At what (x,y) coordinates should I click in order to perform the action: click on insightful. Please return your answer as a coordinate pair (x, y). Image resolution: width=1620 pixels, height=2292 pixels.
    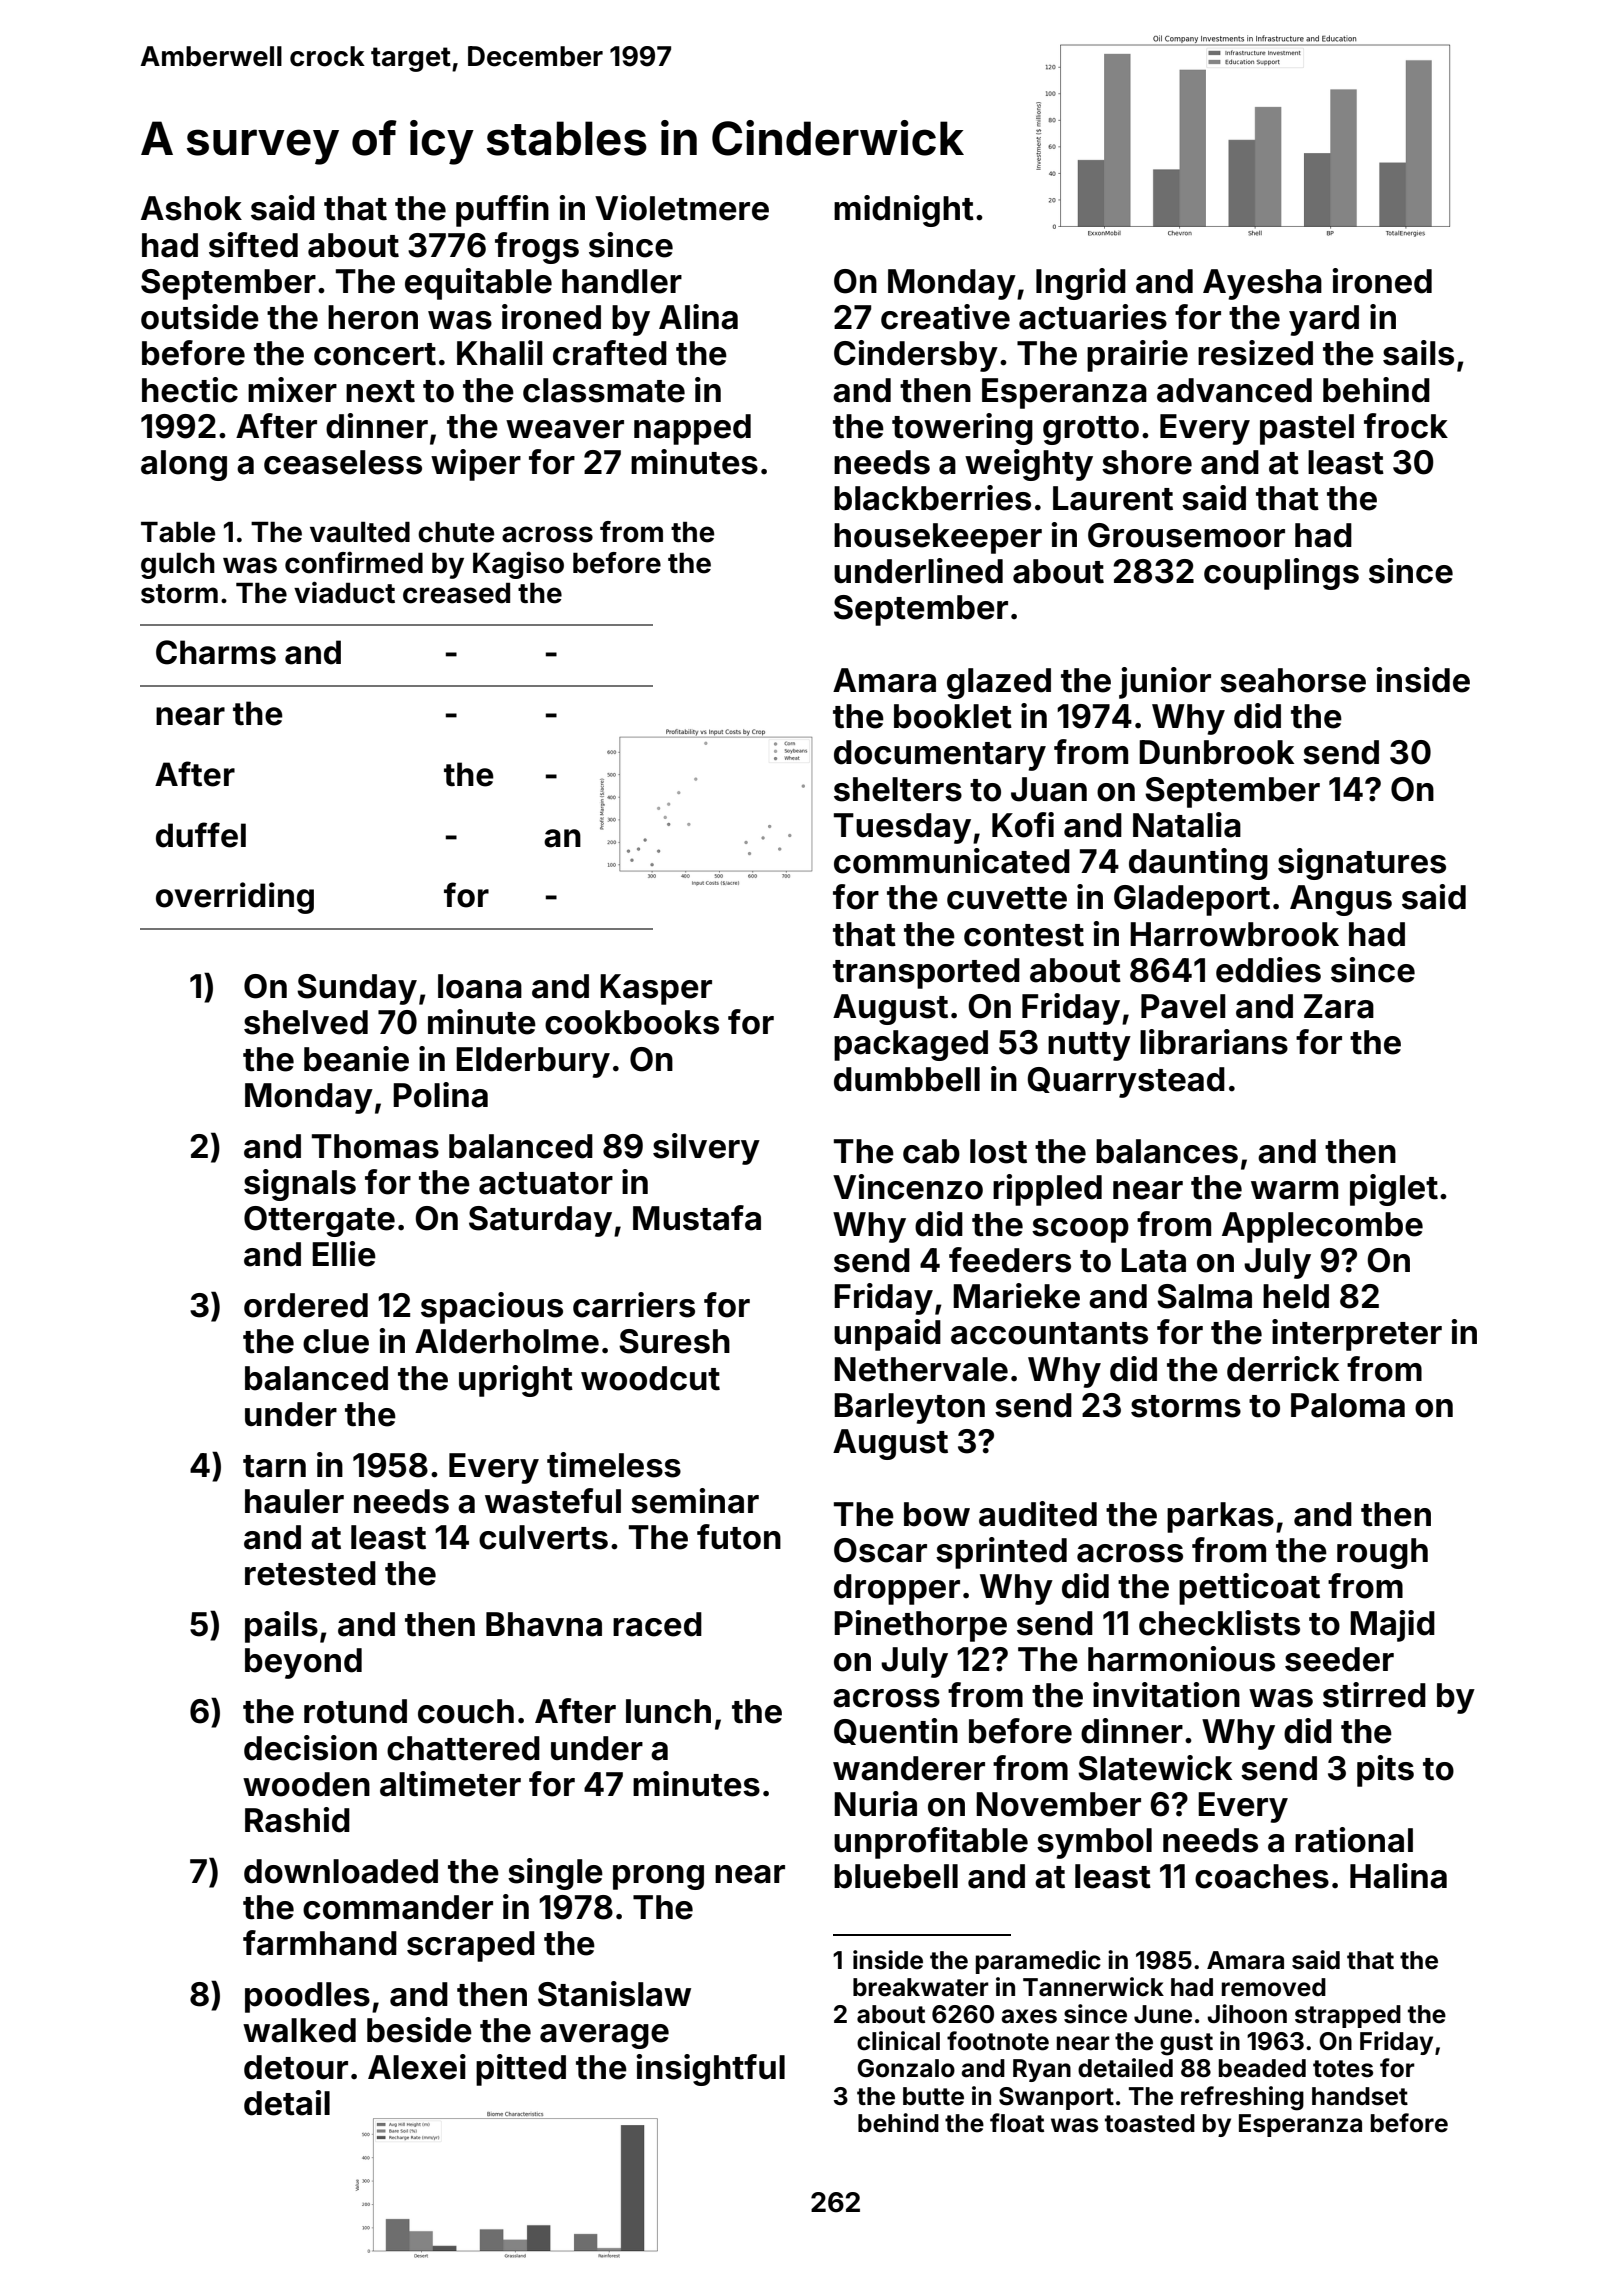
    Looking at the image, I should click on (711, 2070).
